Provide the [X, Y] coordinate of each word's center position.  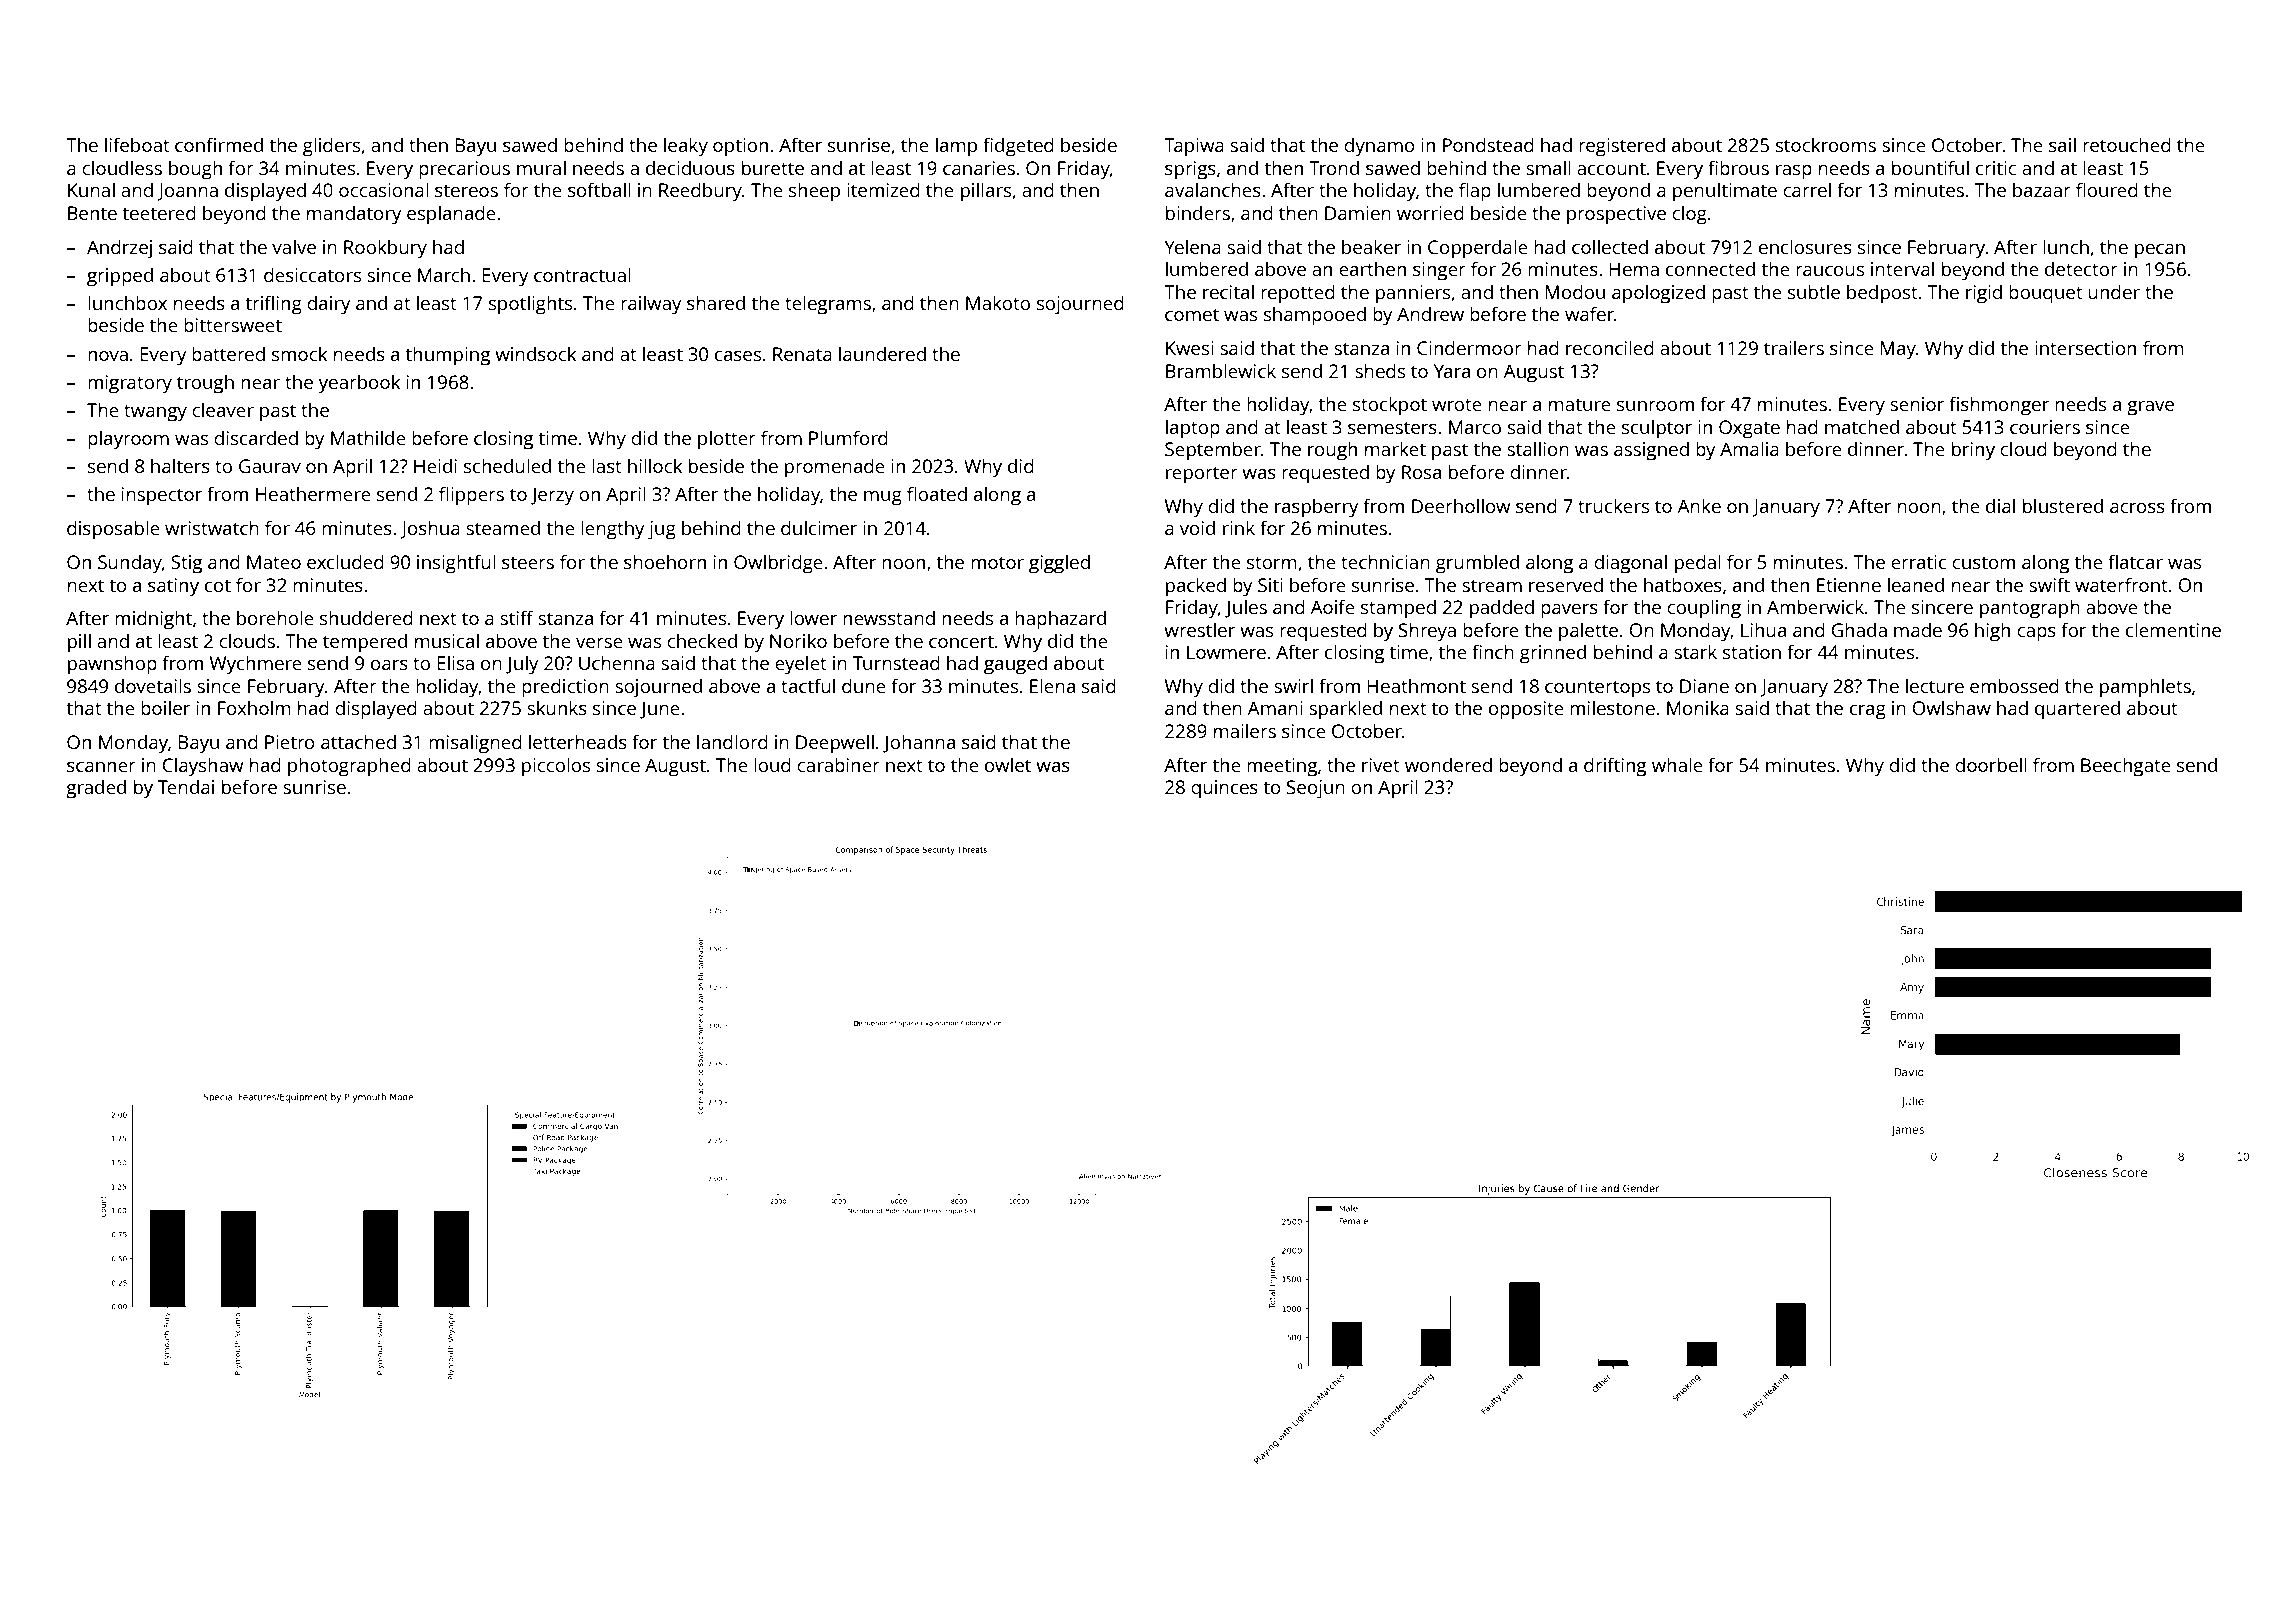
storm [1272, 562]
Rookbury [385, 249]
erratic [1919, 562]
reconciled [1610, 347]
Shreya [1427, 632]
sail [2062, 144]
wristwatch [212, 527]
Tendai [186, 786]
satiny [173, 587]
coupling [1704, 609]
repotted [1298, 294]
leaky [686, 147]
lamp [956, 147]
